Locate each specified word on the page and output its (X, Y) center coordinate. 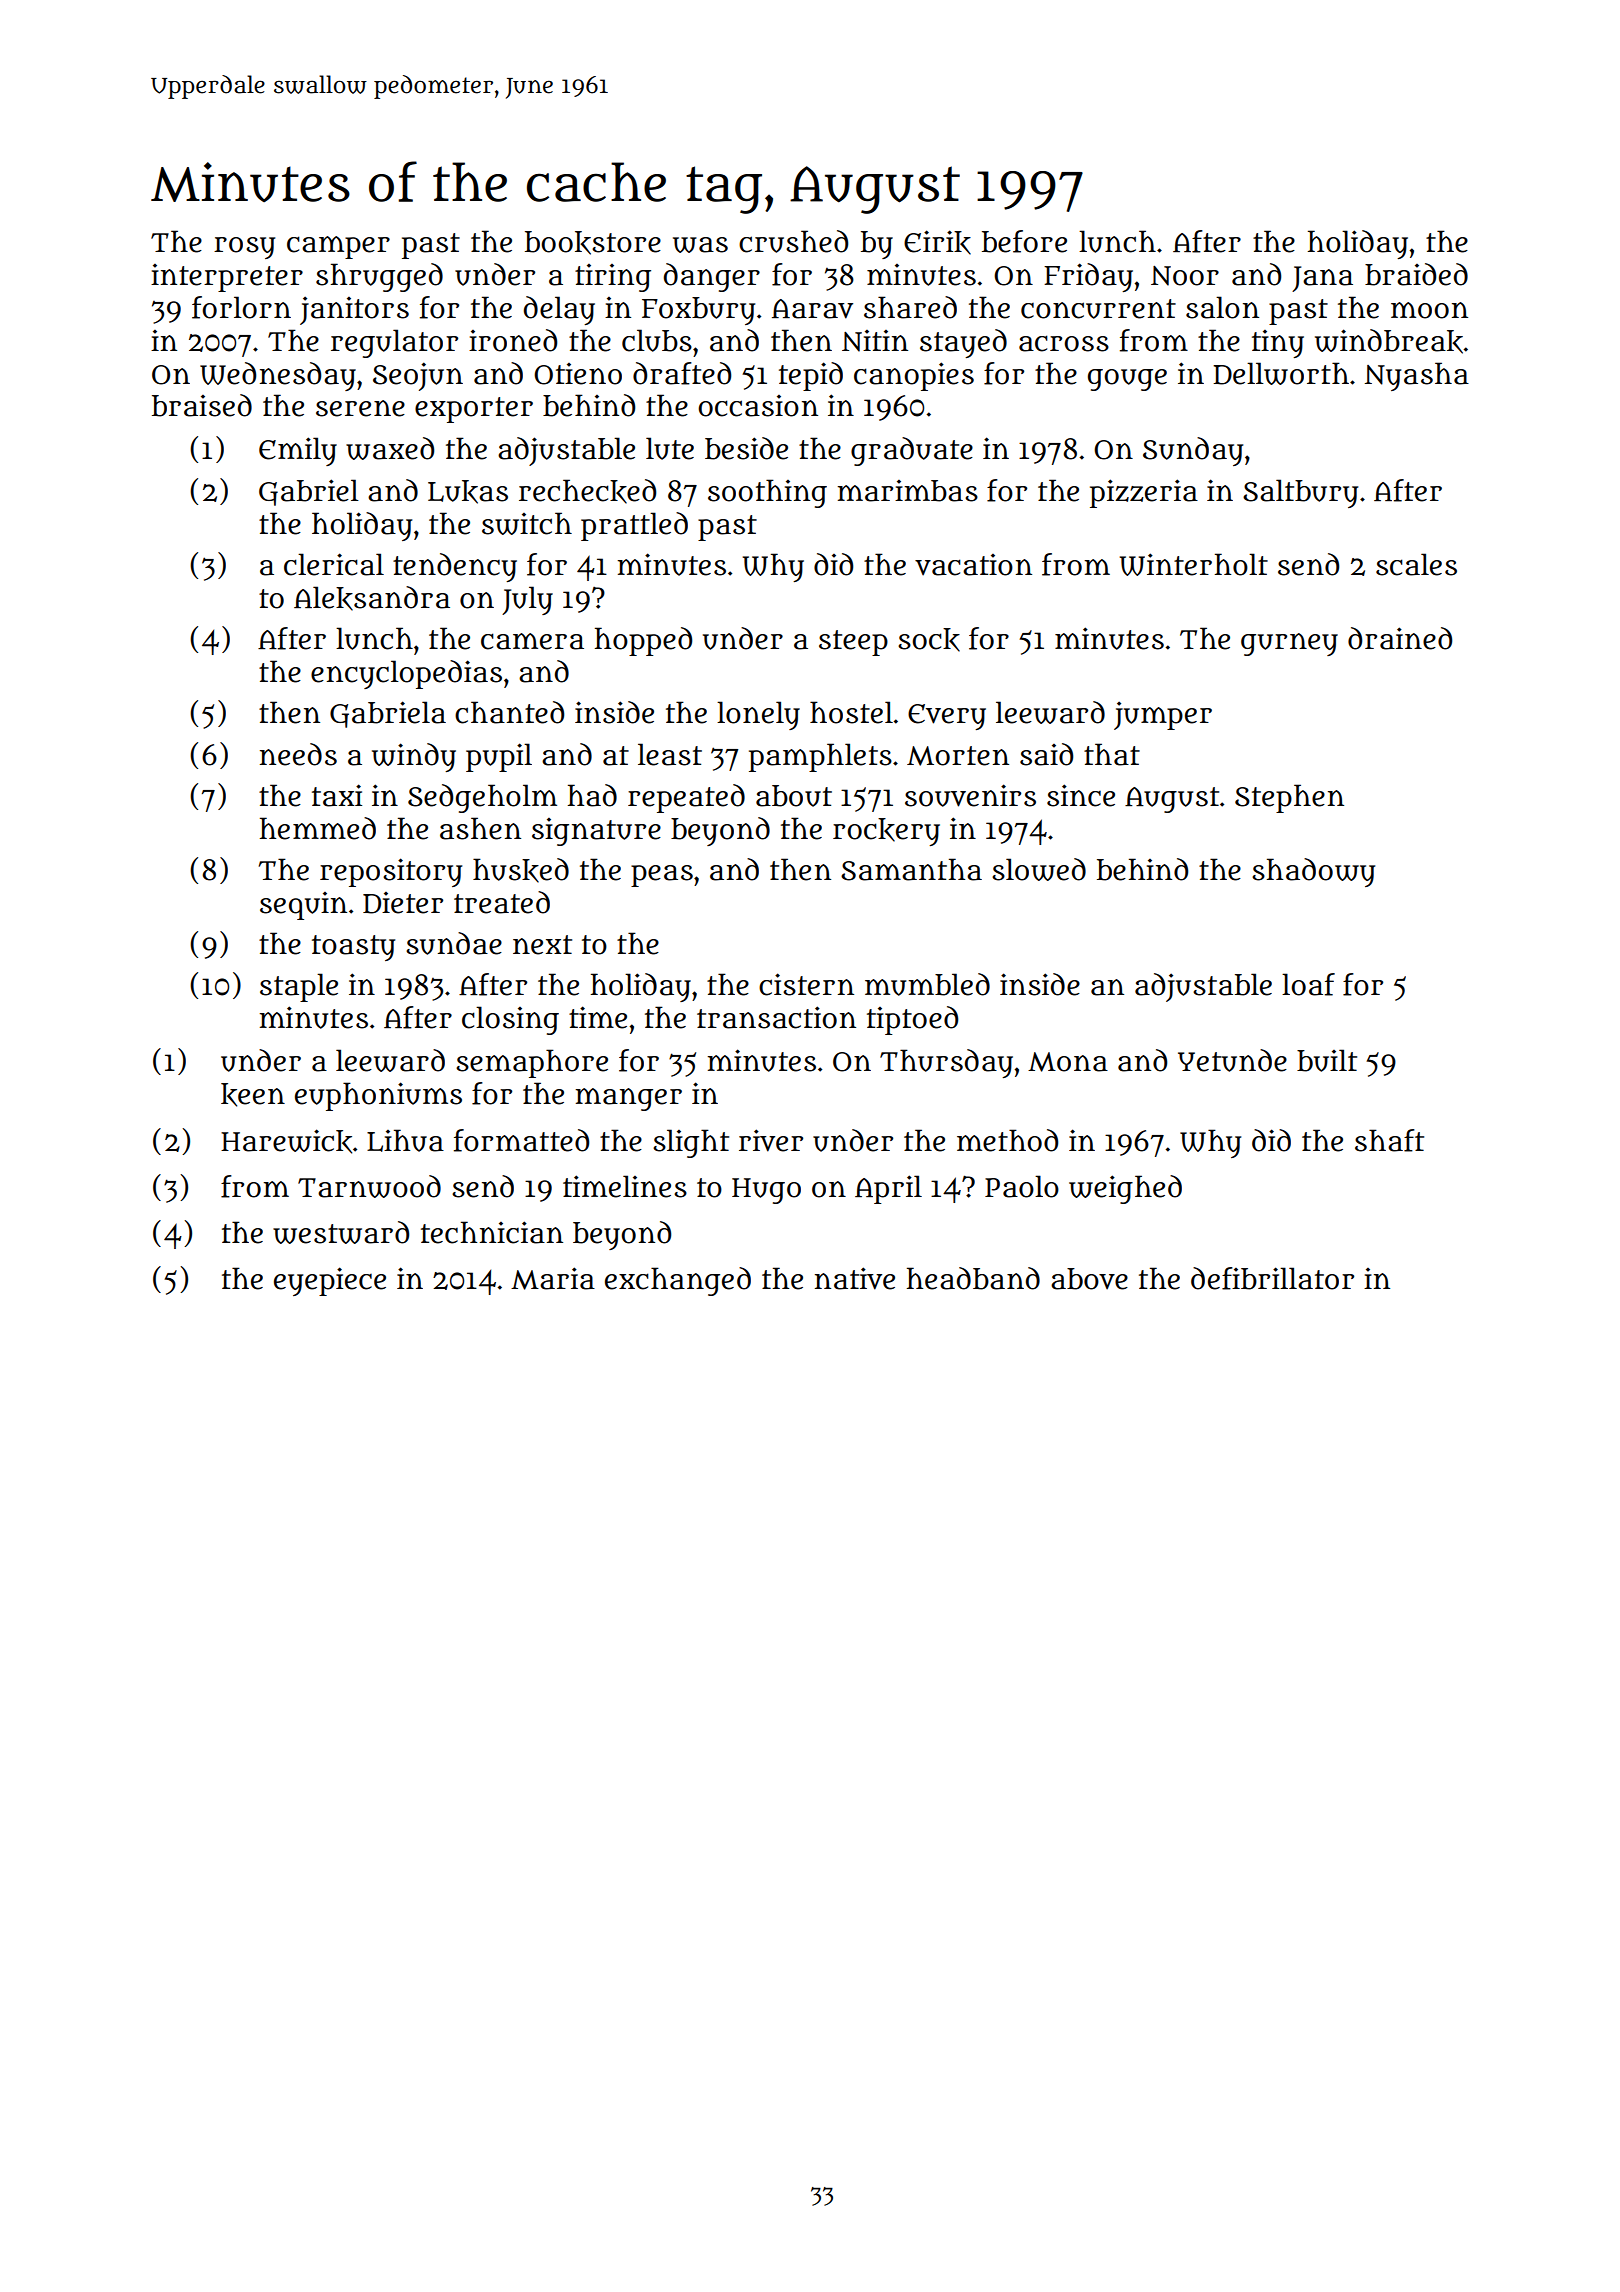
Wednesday (278, 376)
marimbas (908, 491)
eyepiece (330, 1281)
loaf (1308, 984)
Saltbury (1300, 493)
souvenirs (970, 795)
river (771, 1140)
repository (391, 872)
